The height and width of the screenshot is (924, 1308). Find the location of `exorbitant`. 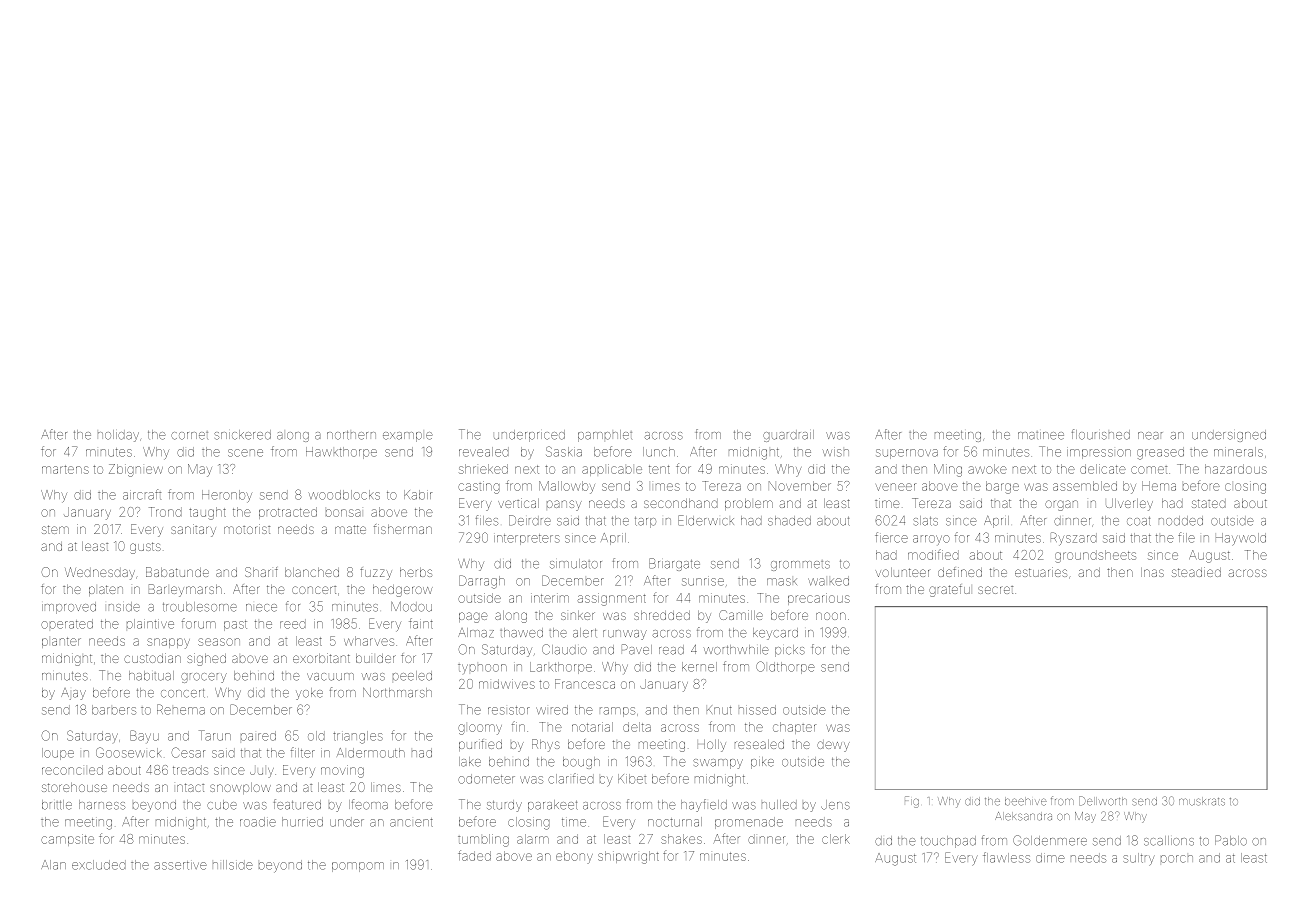

exorbitant is located at coordinates (321, 658).
